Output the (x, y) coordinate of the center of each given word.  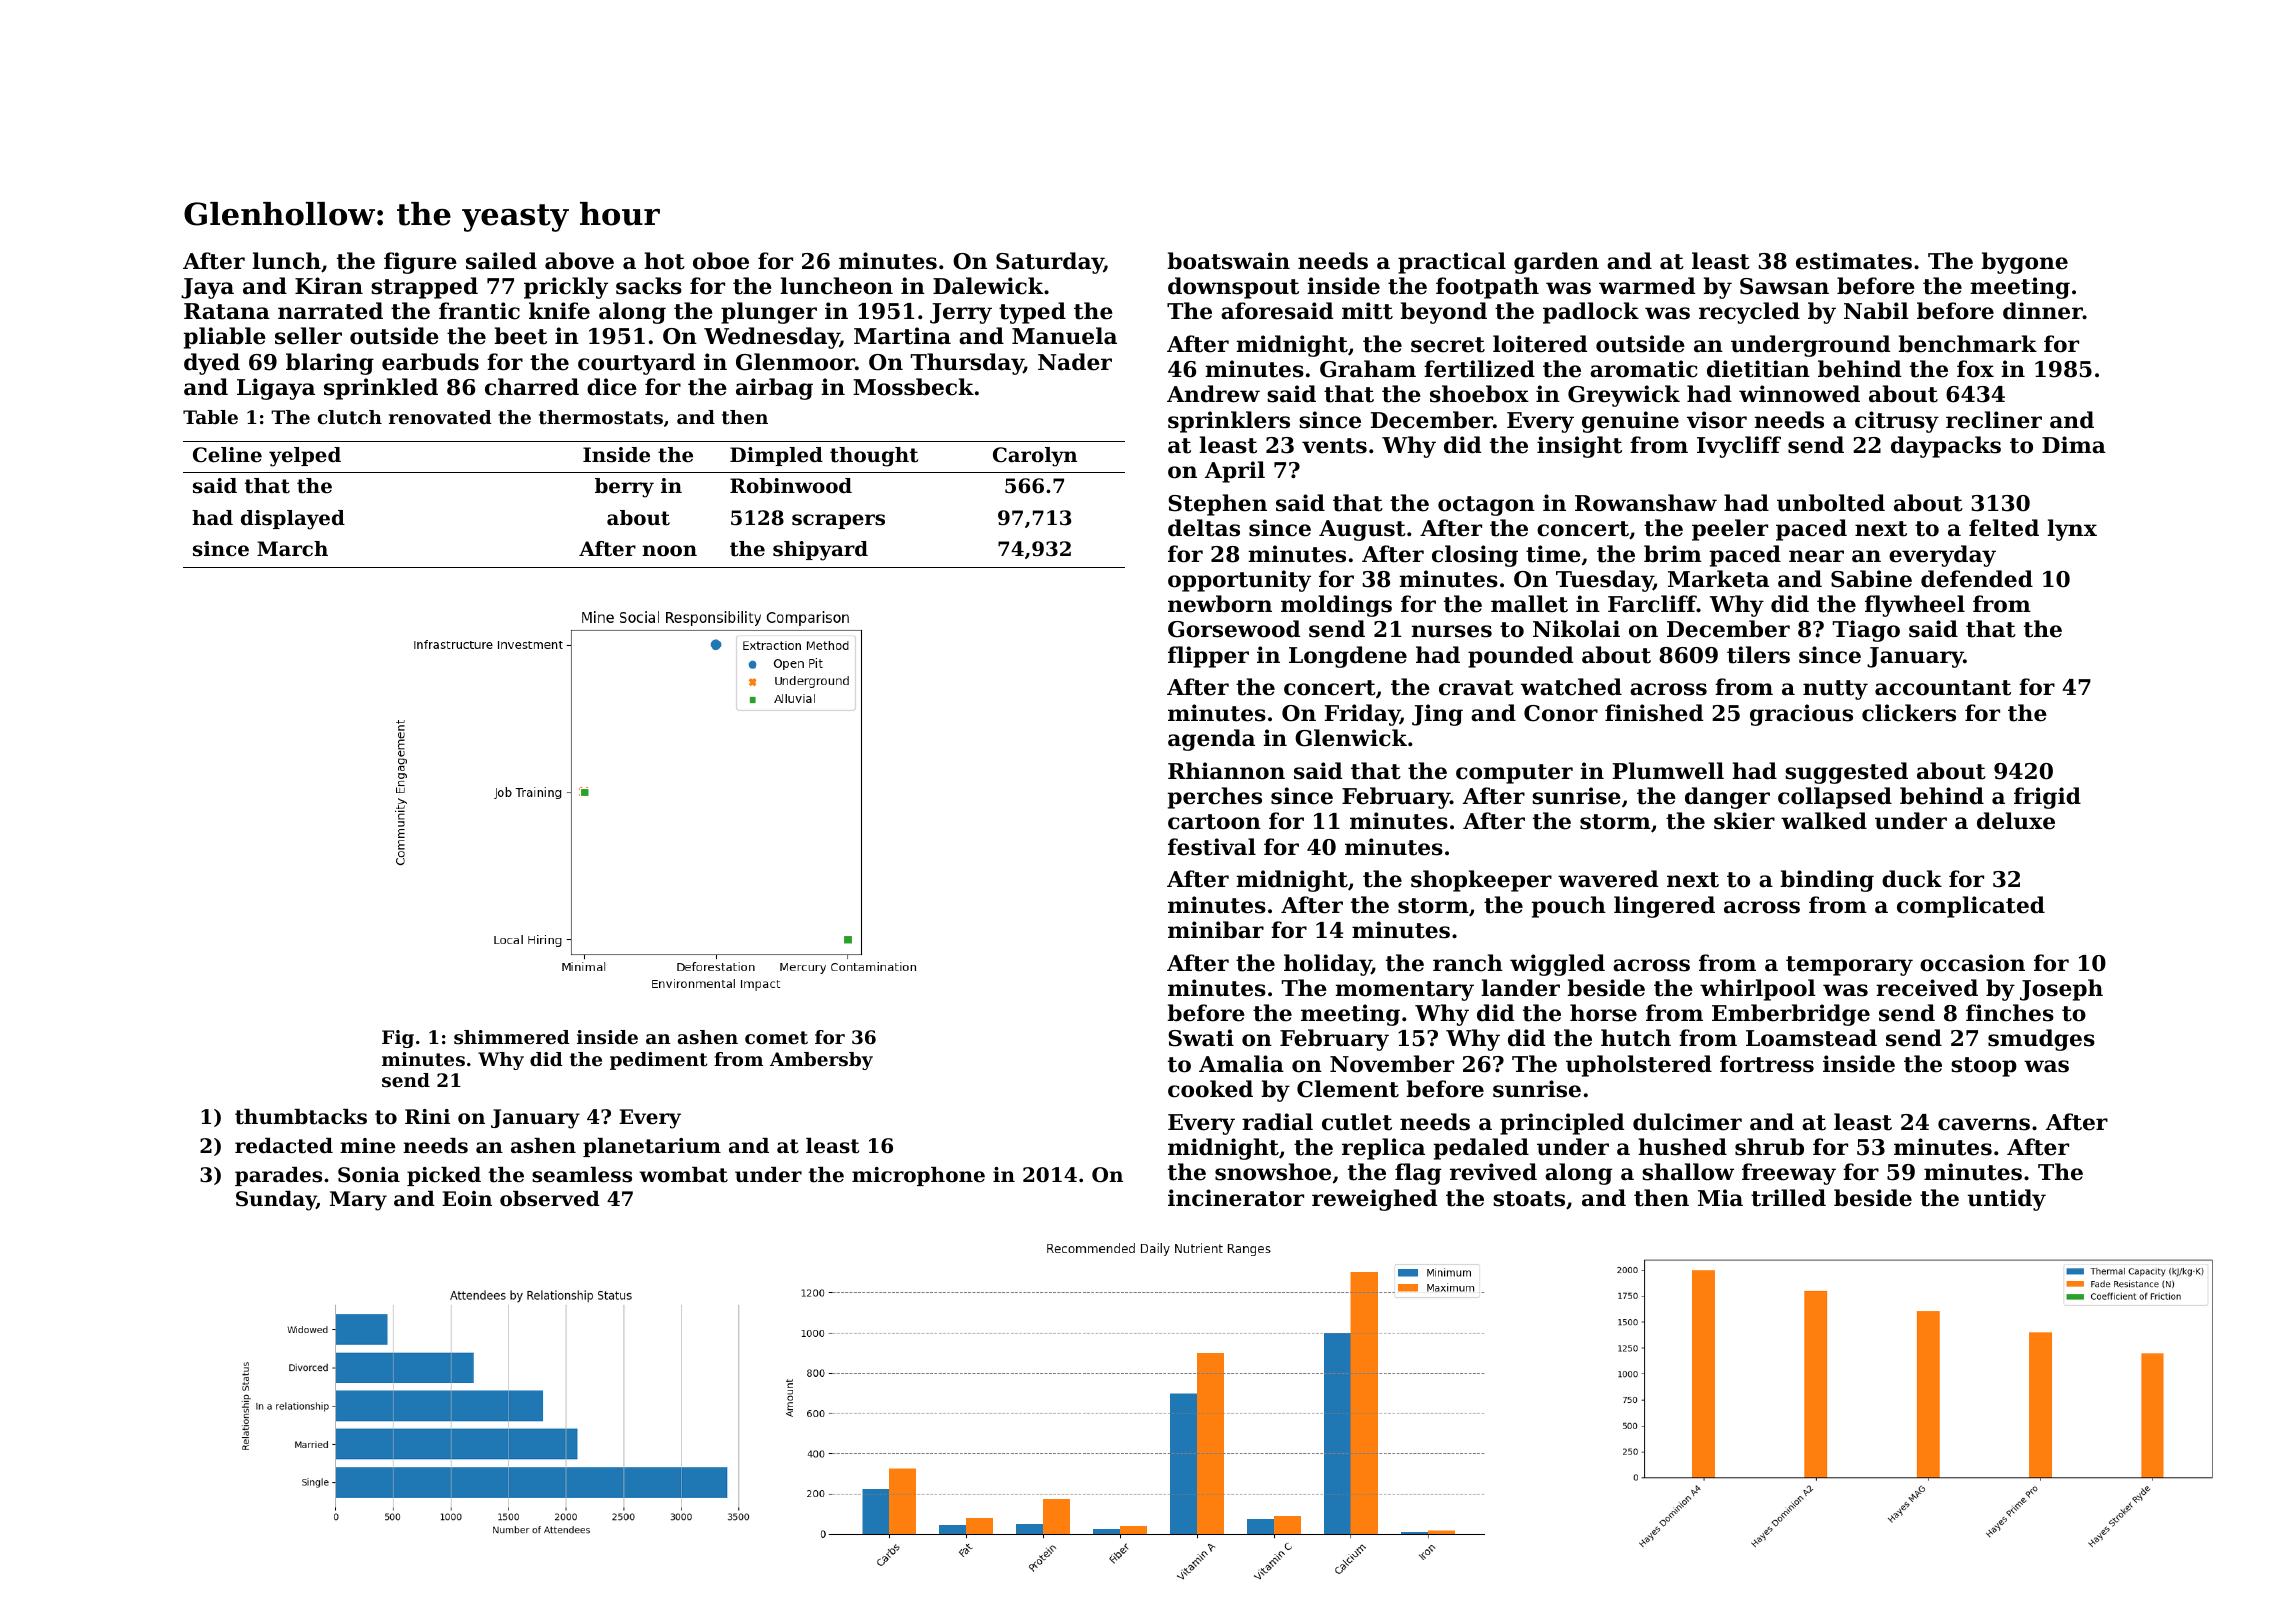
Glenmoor (795, 362)
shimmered (512, 1037)
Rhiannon (1226, 771)
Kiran (329, 286)
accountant (1943, 688)
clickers (1909, 713)
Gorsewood (1234, 629)
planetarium (652, 1147)
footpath (1487, 288)
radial (1277, 1122)
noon (669, 551)
